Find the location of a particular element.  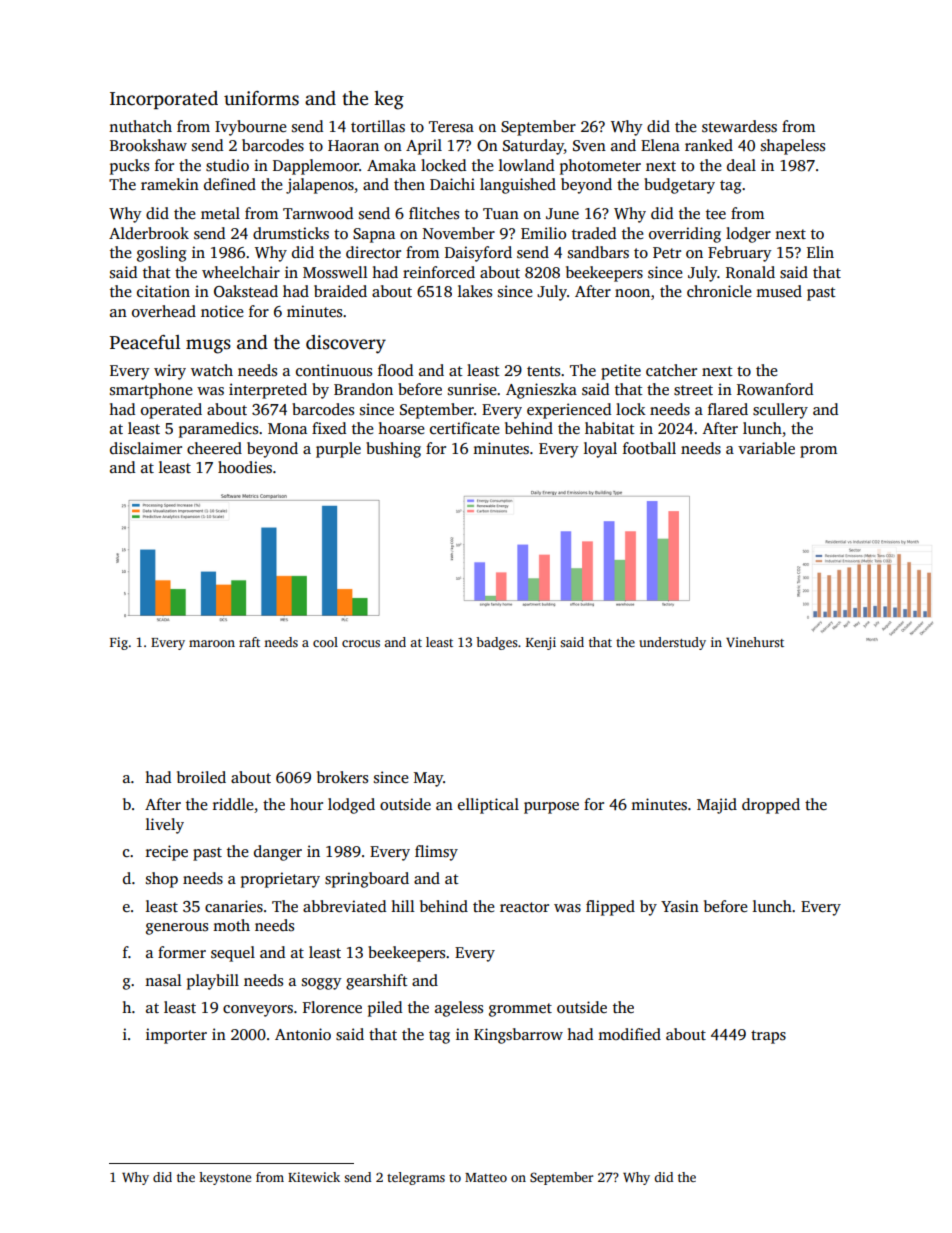

keg is located at coordinates (389, 100).
